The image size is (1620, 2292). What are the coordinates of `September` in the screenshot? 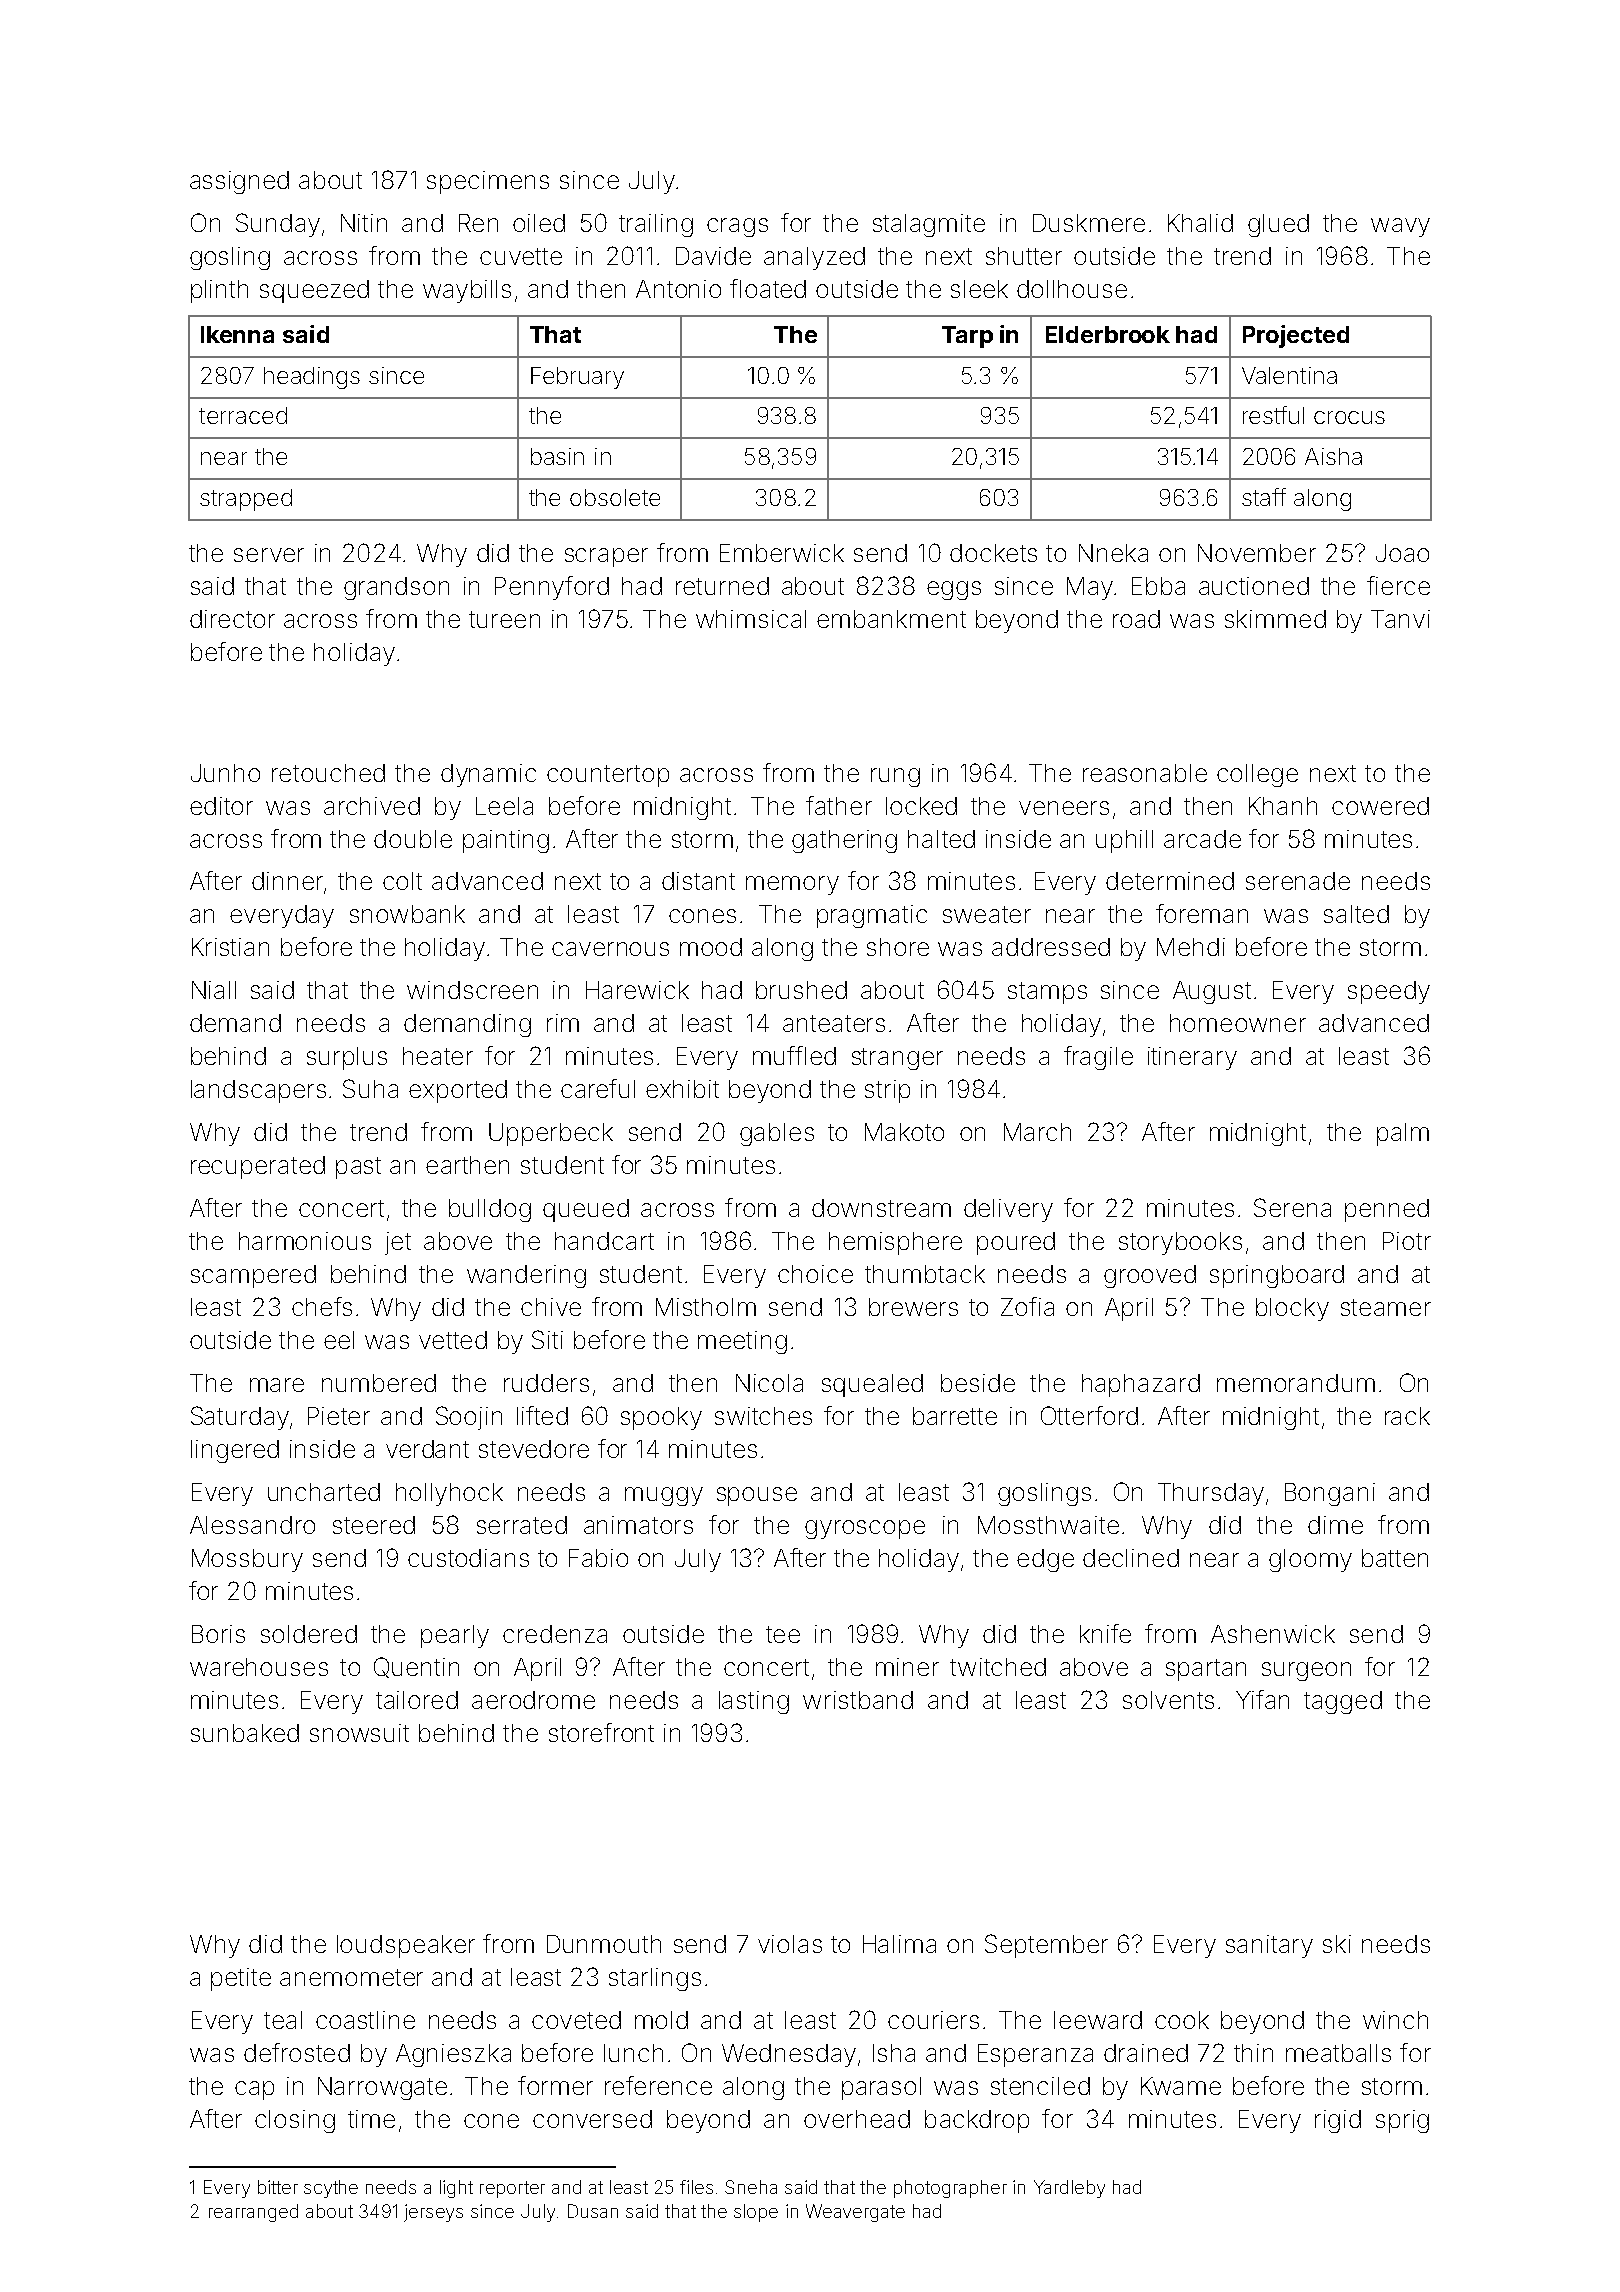 It's located at (1046, 1946).
